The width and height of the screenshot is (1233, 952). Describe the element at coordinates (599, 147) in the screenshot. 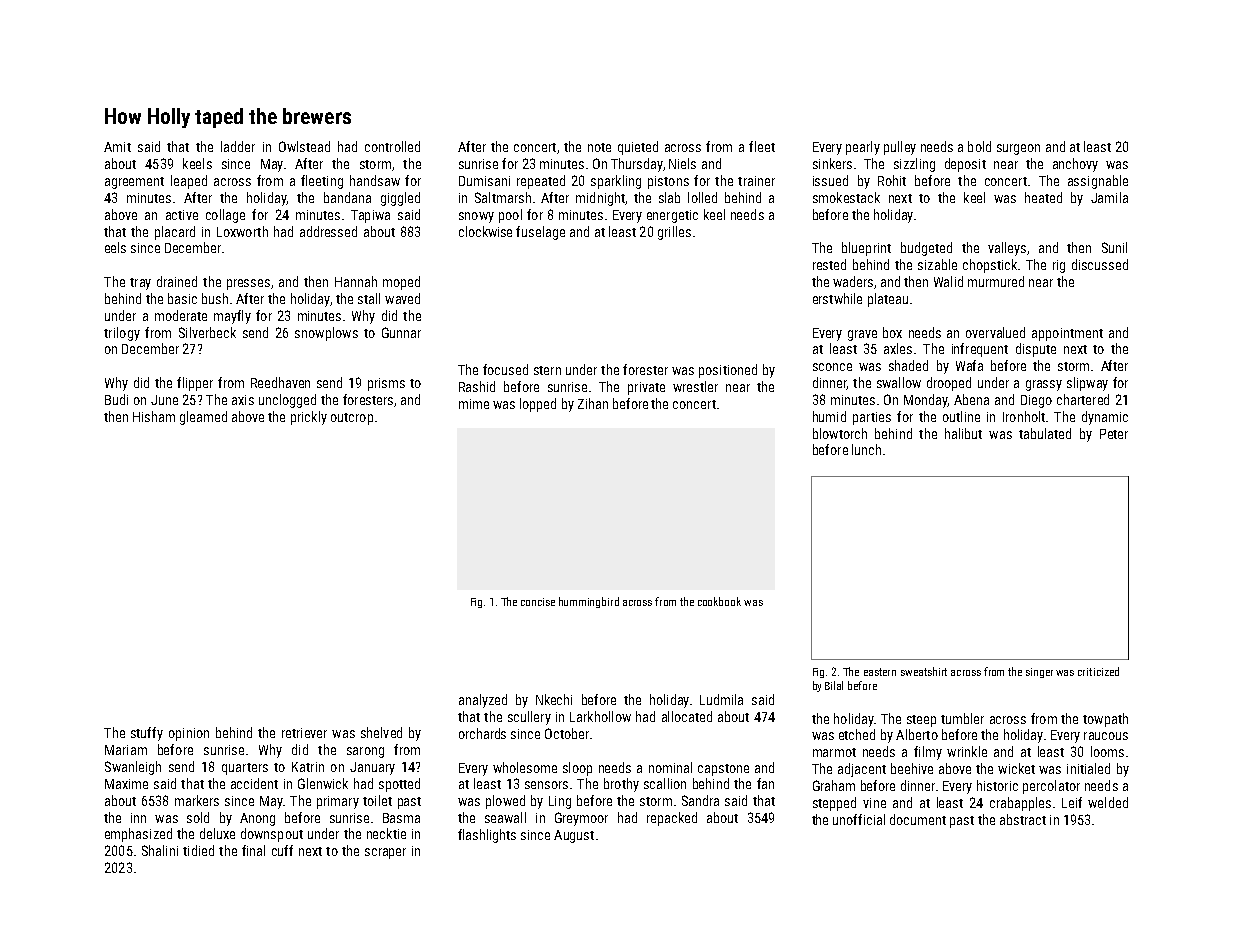

I see `note` at that location.
